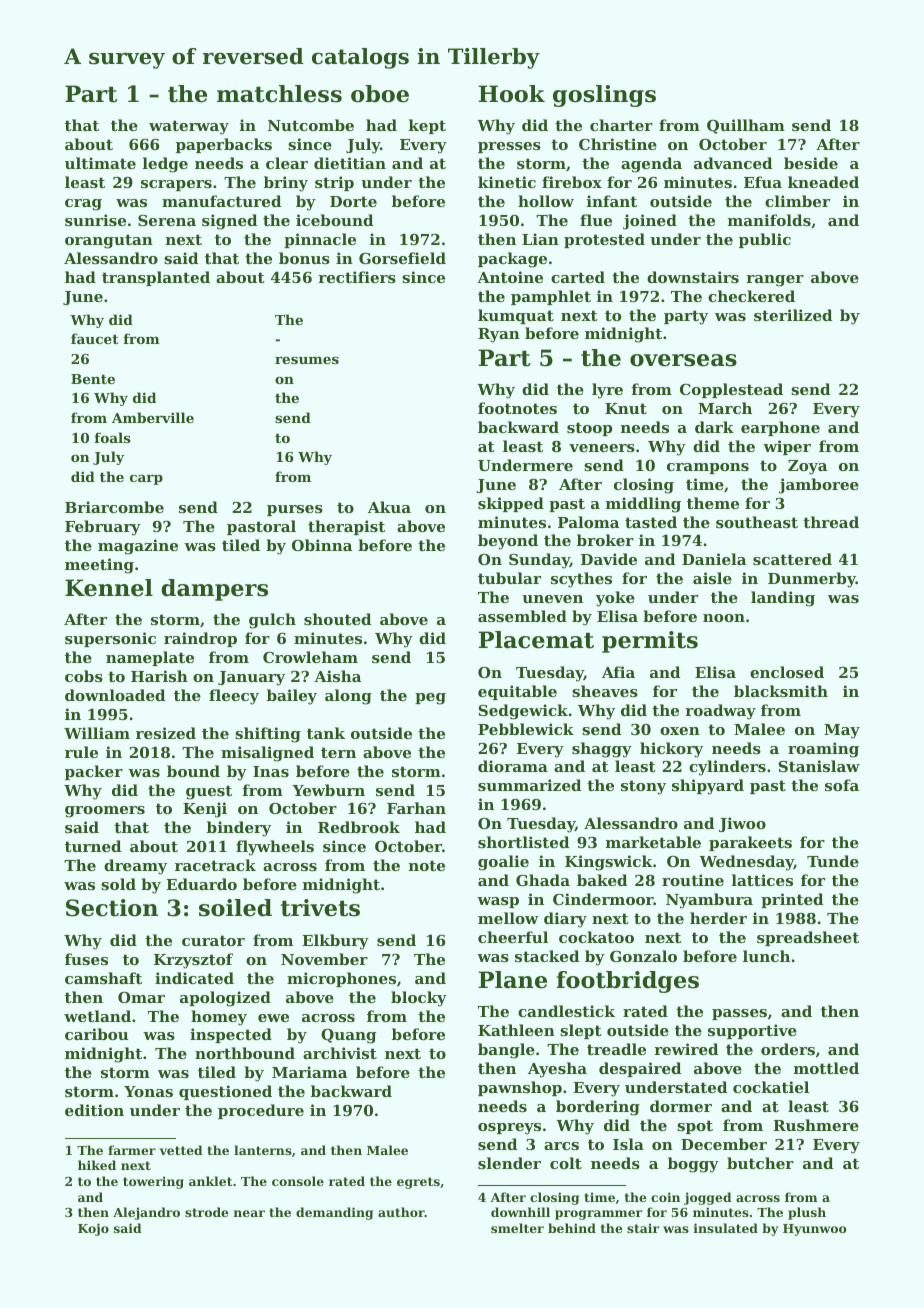 Image resolution: width=924 pixels, height=1308 pixels. What do you see at coordinates (793, 315) in the screenshot?
I see `sterilized` at bounding box center [793, 315].
